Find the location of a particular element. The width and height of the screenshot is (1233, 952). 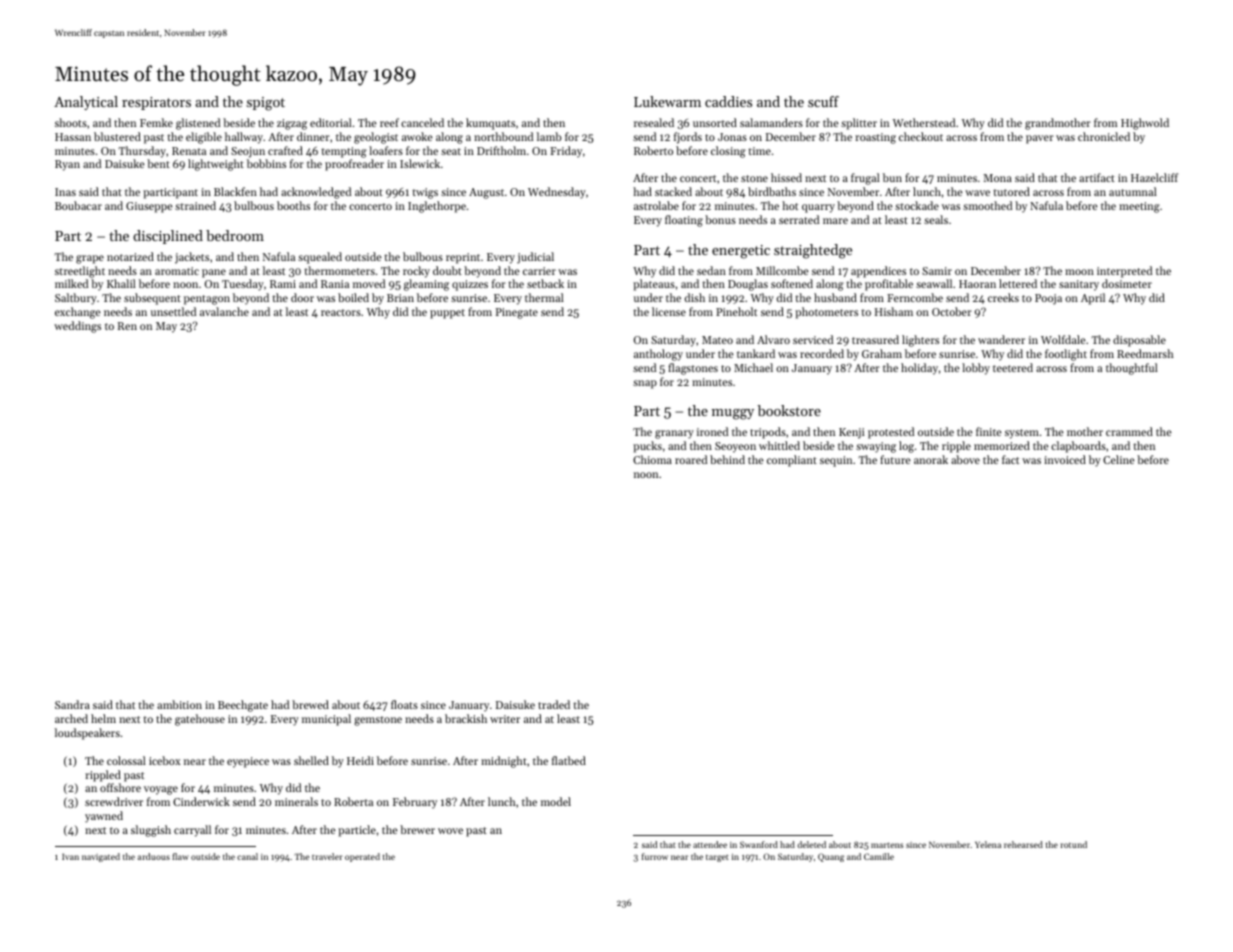

reactors is located at coordinates (341, 312).
